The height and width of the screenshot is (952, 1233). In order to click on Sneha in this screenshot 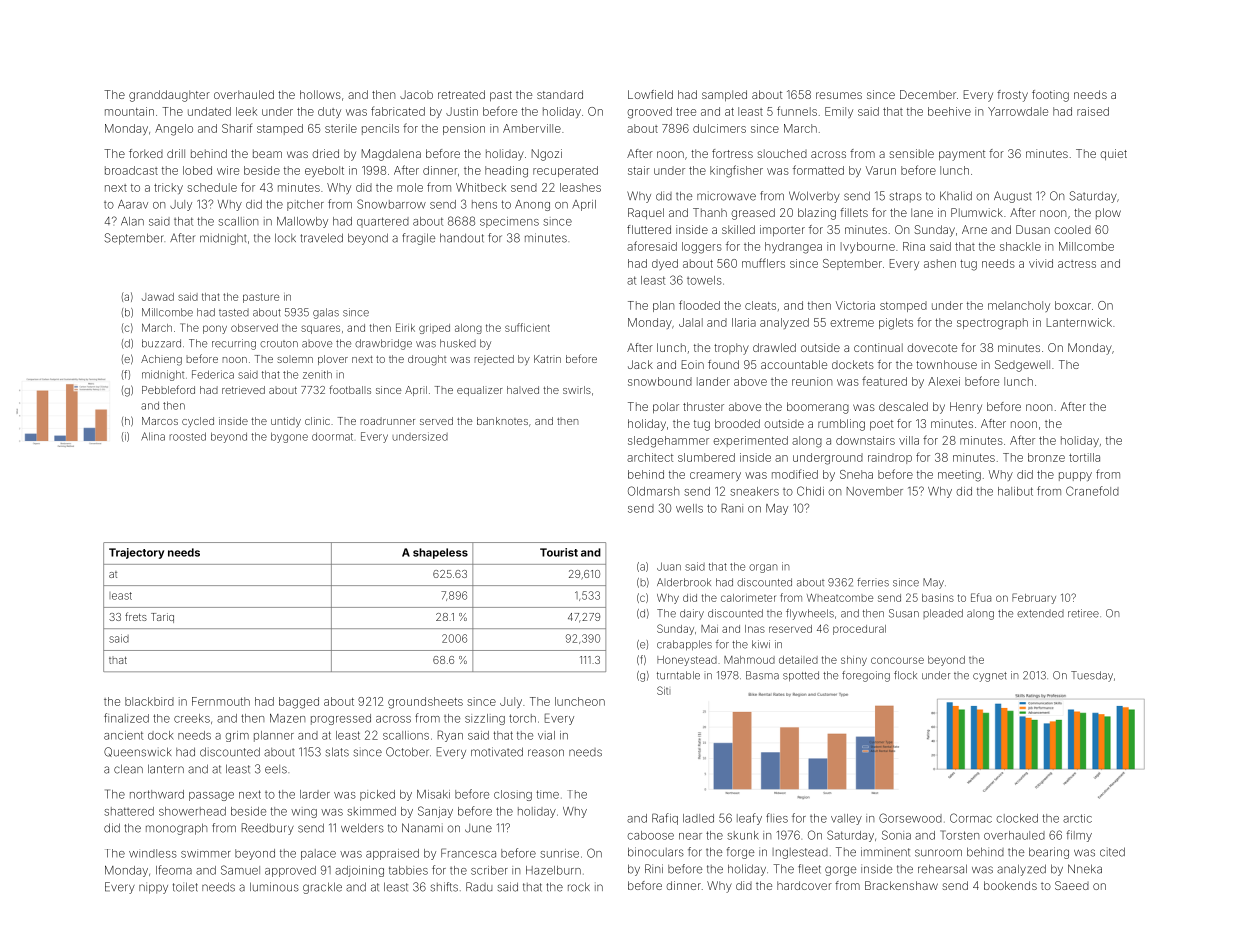, I will do `click(856, 474)`.
